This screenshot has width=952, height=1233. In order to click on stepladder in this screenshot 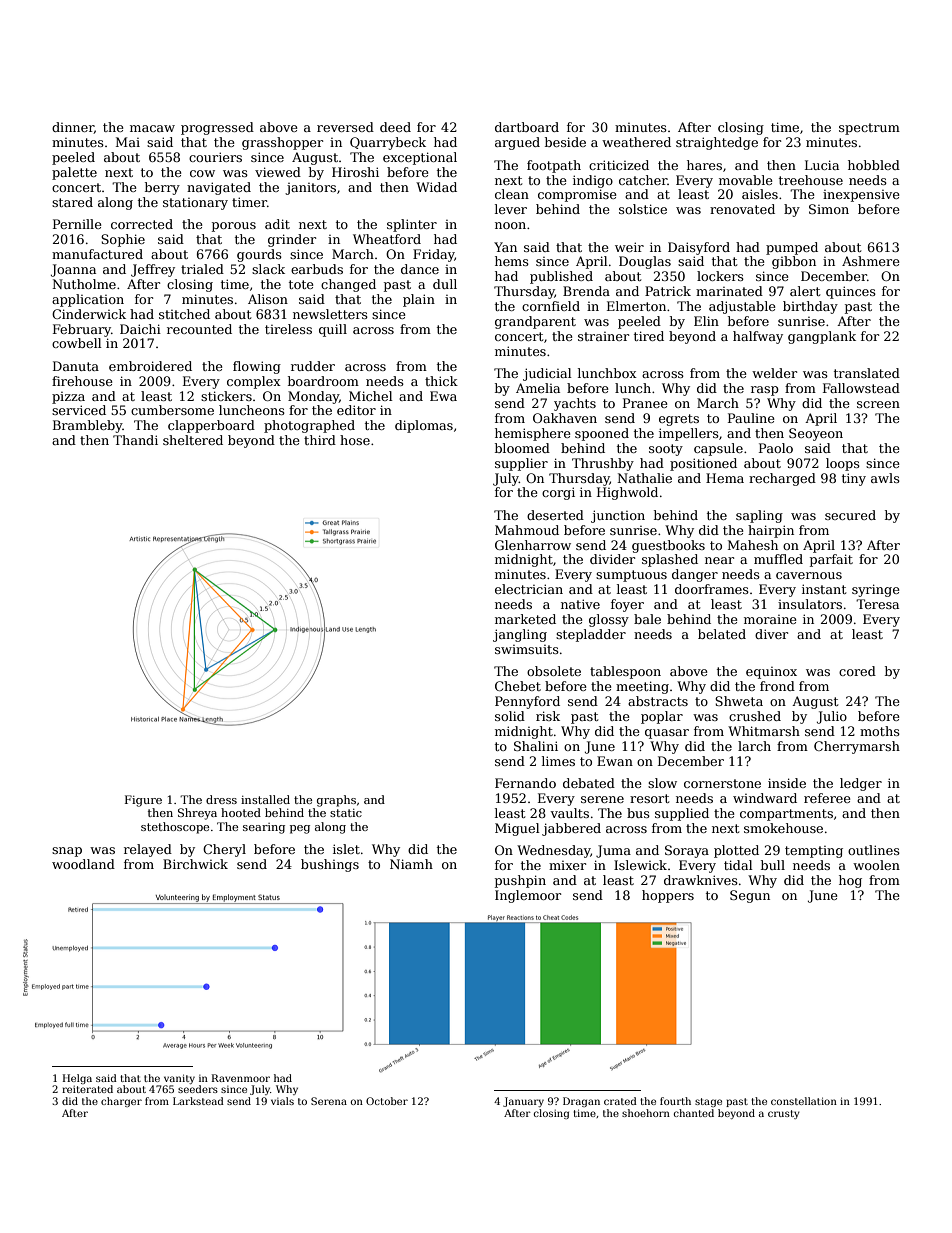, I will do `click(591, 635)`.
